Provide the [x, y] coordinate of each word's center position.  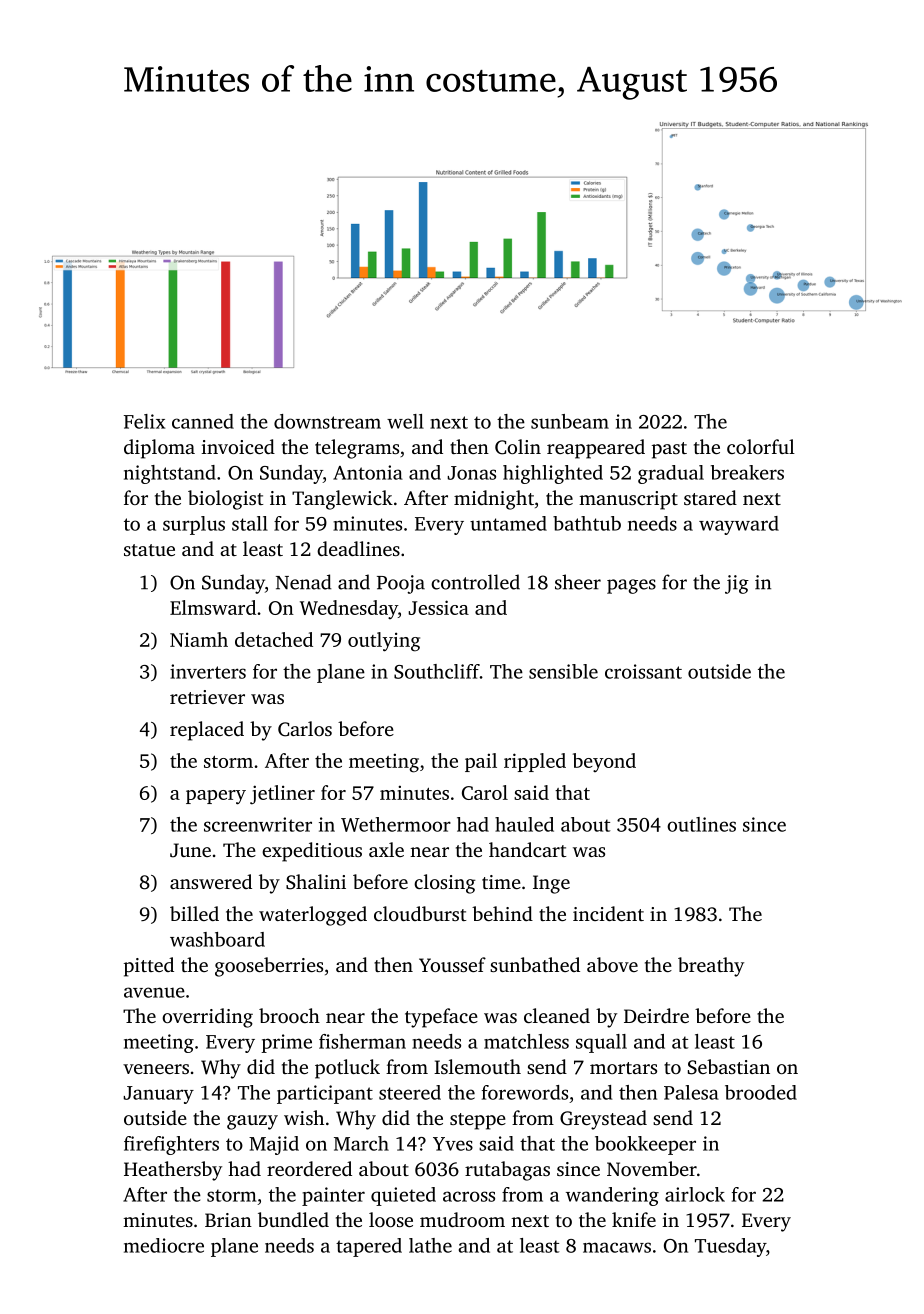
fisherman [362, 1041]
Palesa [691, 1092]
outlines [701, 824]
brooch [289, 1015]
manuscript [628, 500]
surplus [194, 525]
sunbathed [535, 964]
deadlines [358, 548]
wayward [739, 525]
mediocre [164, 1245]
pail [481, 762]
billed [194, 913]
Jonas [471, 473]
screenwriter [258, 824]
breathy [711, 967]
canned [203, 421]
